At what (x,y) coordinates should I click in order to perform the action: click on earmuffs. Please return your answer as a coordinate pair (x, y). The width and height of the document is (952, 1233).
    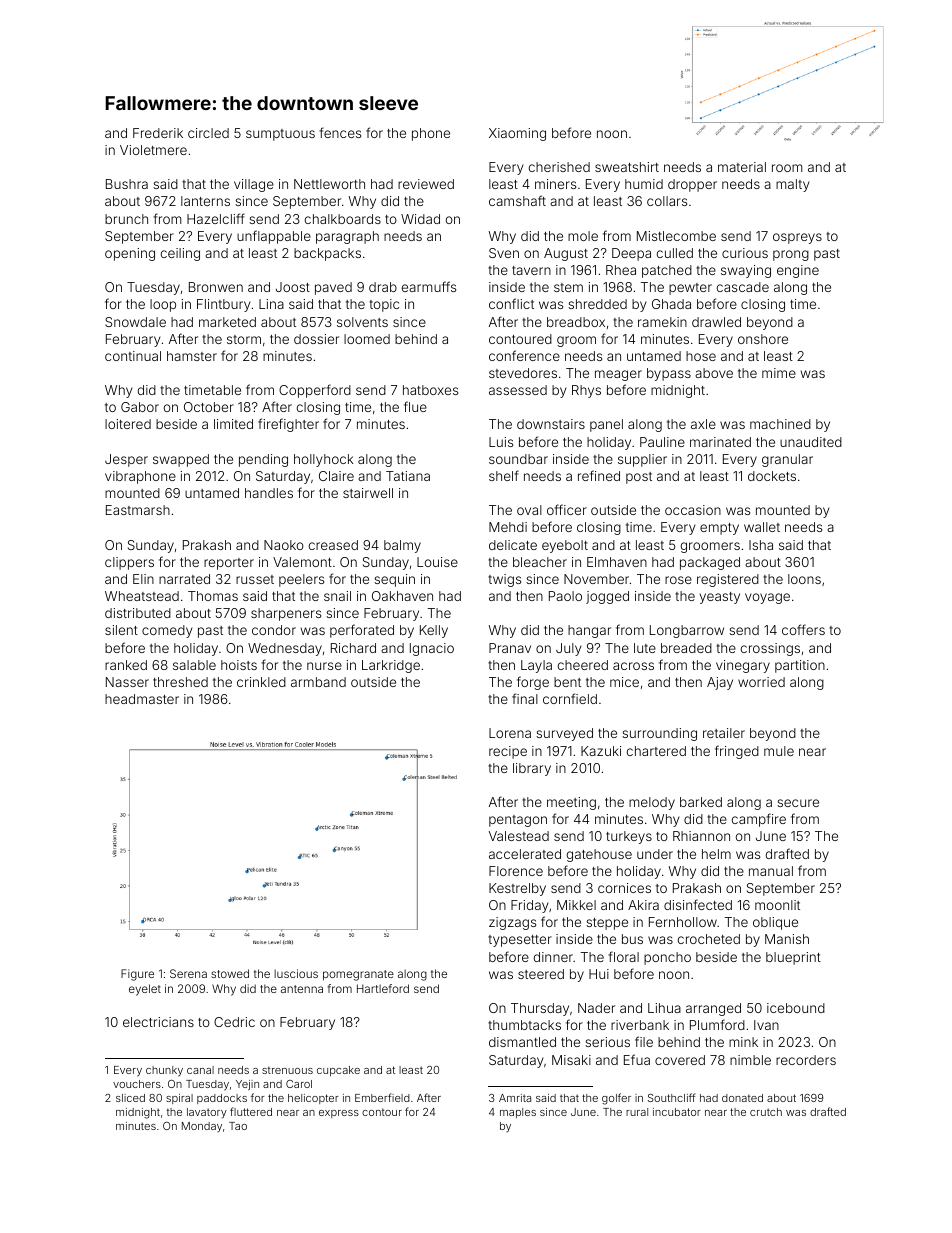
    Looking at the image, I should click on (429, 286).
